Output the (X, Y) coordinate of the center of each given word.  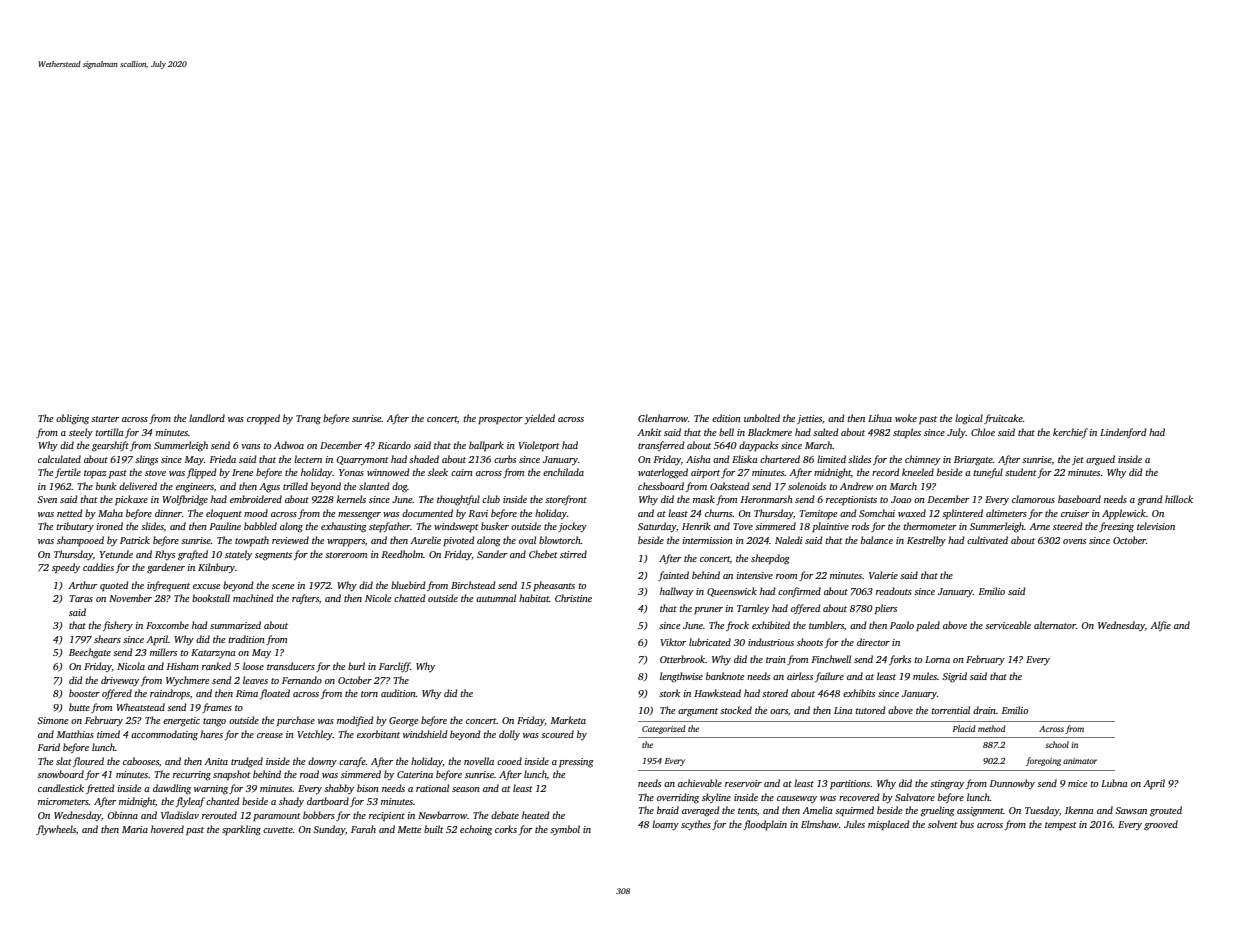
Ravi (478, 513)
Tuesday (1042, 811)
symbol (565, 830)
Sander (492, 554)
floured (88, 762)
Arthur (82, 585)
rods (860, 526)
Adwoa (289, 445)
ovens (1074, 541)
